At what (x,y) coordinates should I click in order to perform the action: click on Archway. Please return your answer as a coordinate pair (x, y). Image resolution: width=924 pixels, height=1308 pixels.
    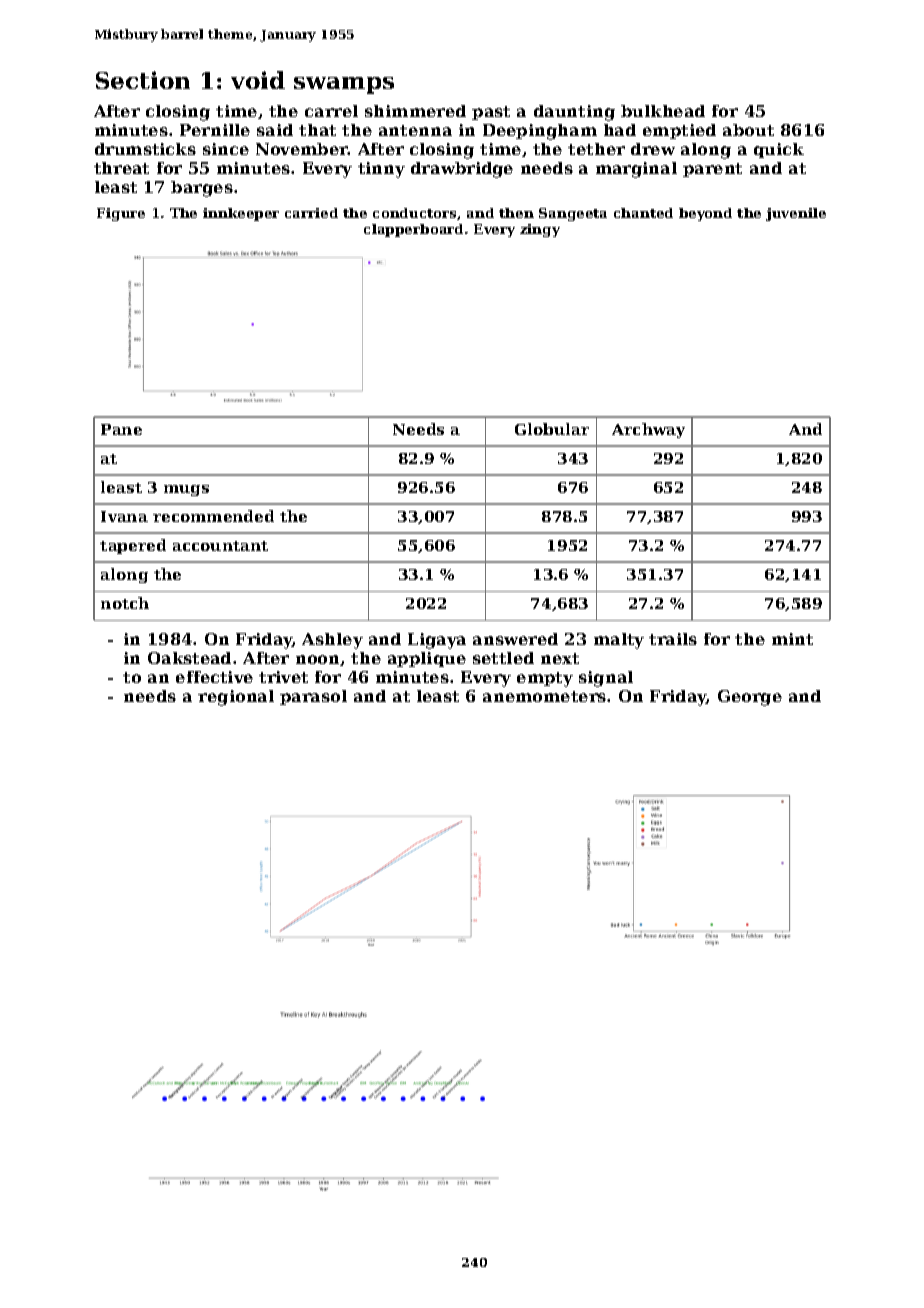
    Looking at the image, I should click on (648, 430).
